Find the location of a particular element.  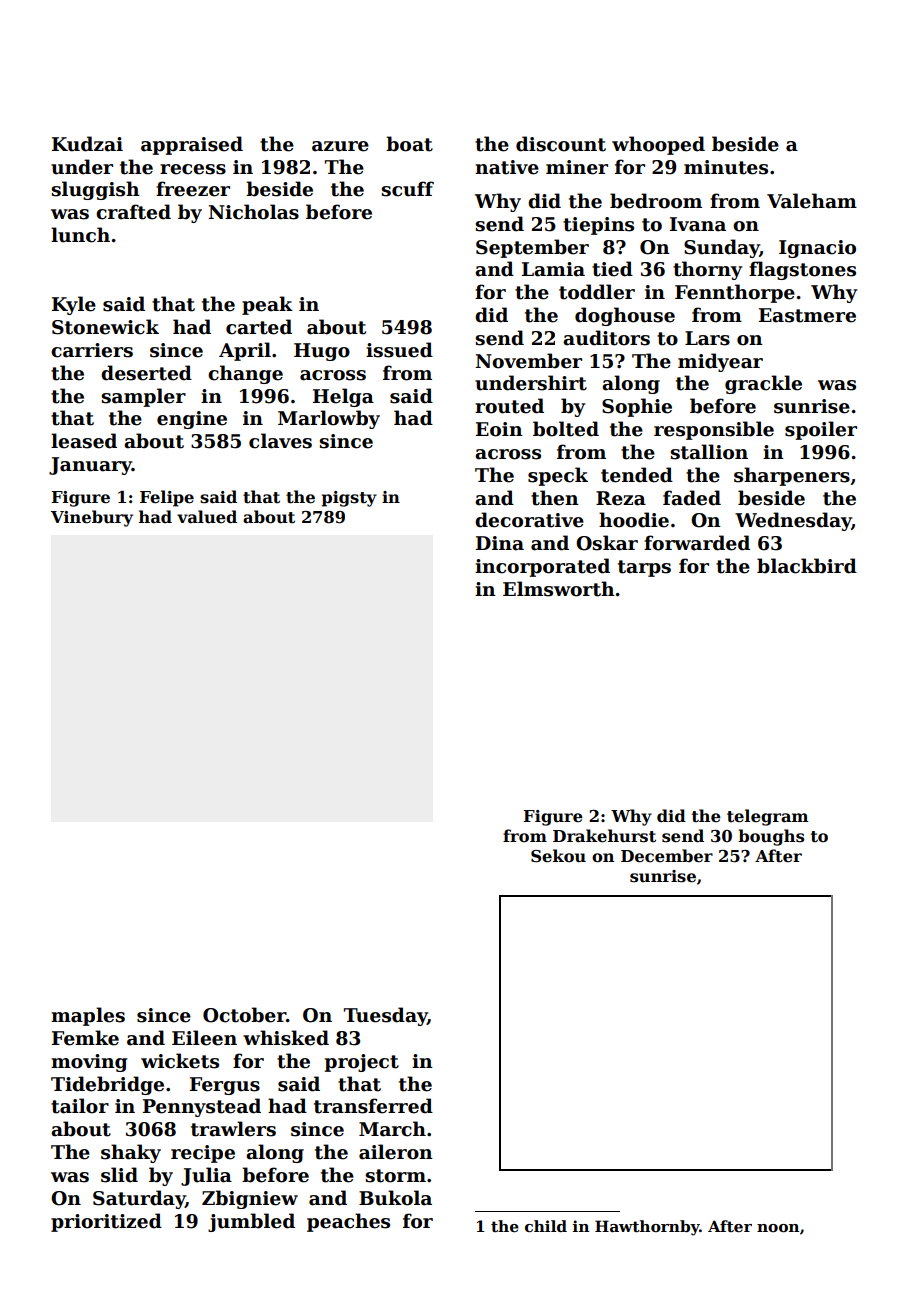

boat is located at coordinates (409, 144).
